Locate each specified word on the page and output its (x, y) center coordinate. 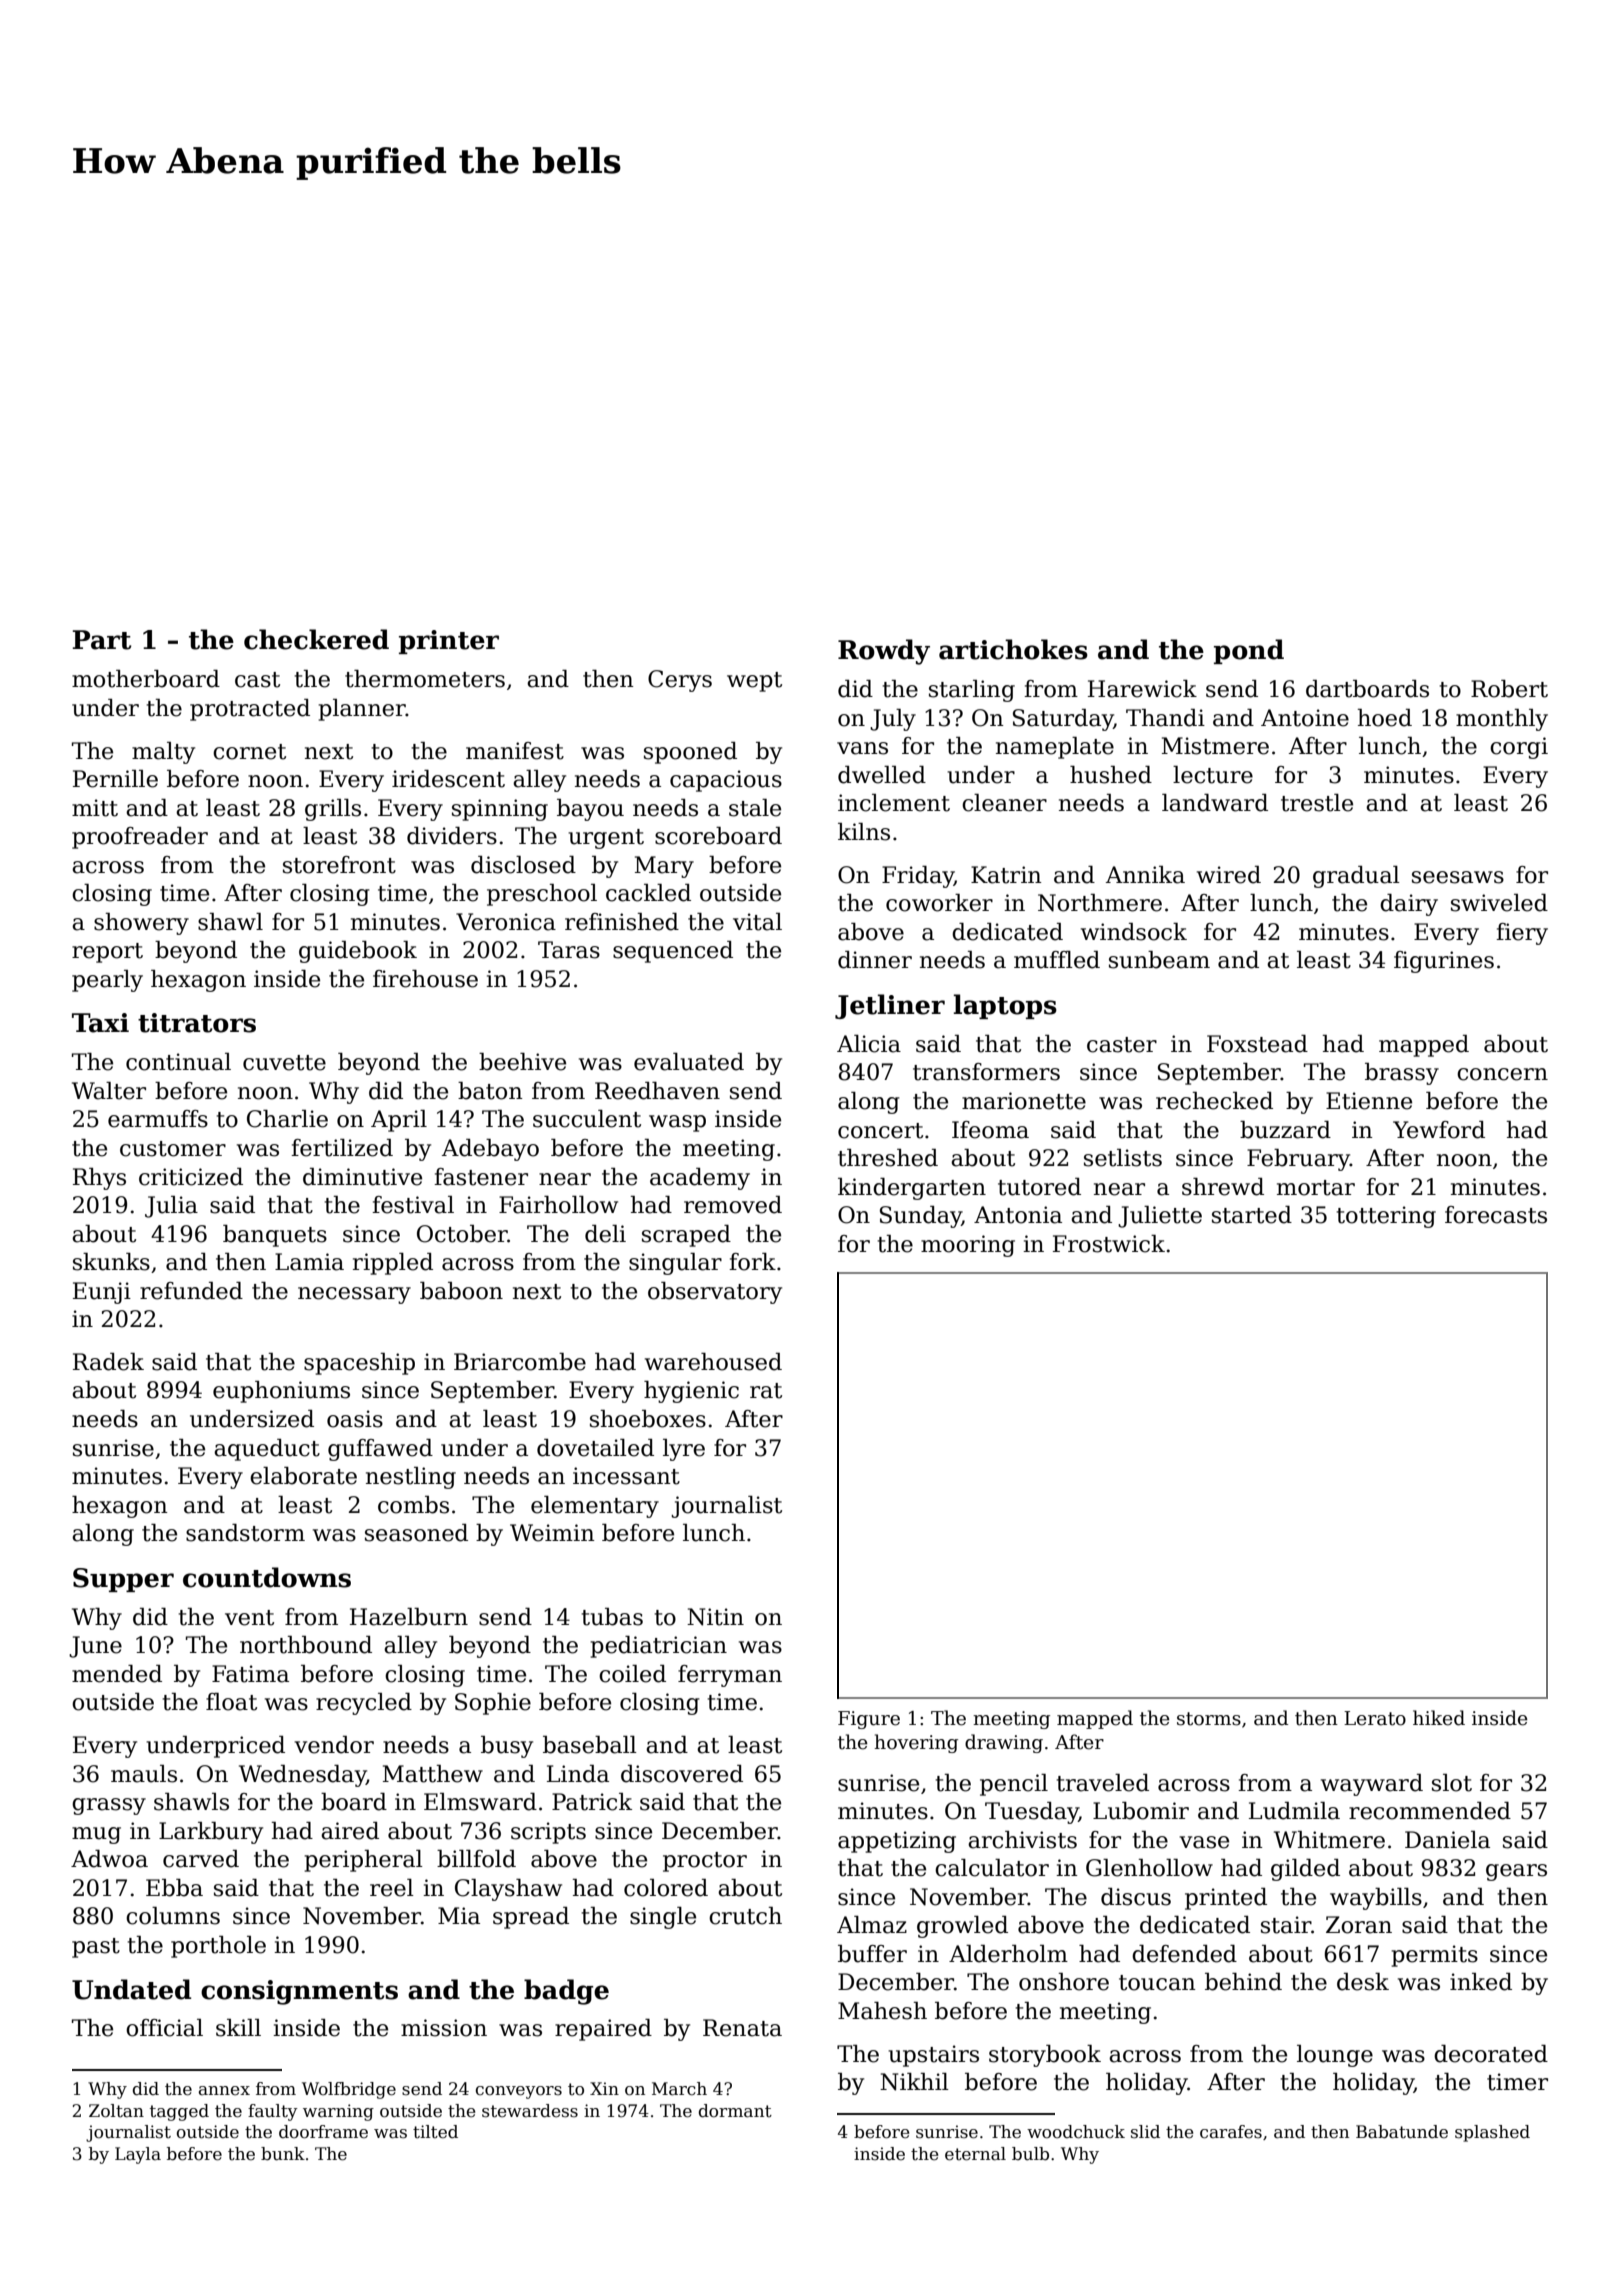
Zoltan (116, 2111)
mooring (968, 1246)
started (1252, 1215)
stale (755, 808)
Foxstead (1257, 1044)
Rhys (99, 1179)
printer (449, 642)
